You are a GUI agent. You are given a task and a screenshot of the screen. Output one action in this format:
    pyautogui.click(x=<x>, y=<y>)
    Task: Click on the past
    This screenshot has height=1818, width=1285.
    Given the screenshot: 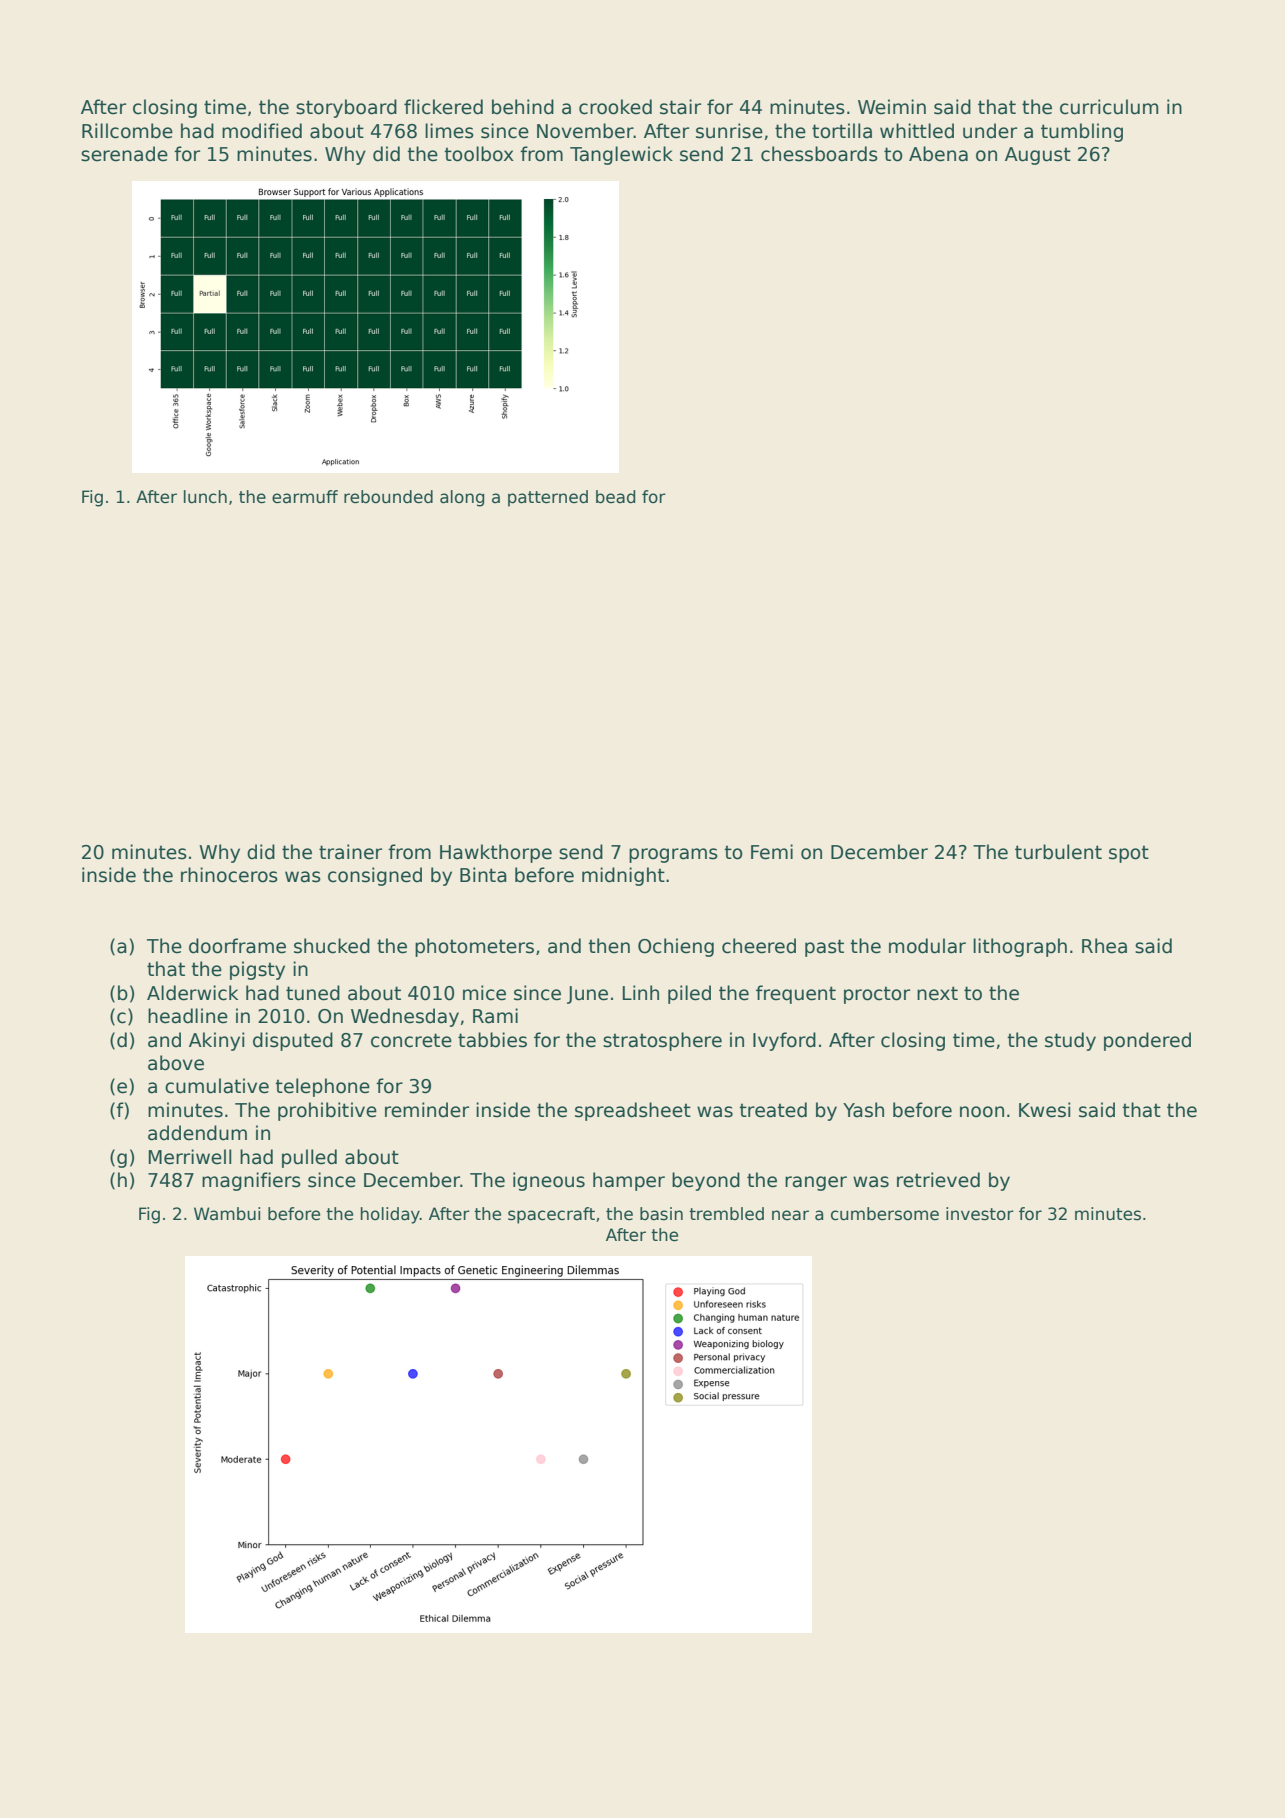 What is the action you would take?
    pyautogui.click(x=824, y=948)
